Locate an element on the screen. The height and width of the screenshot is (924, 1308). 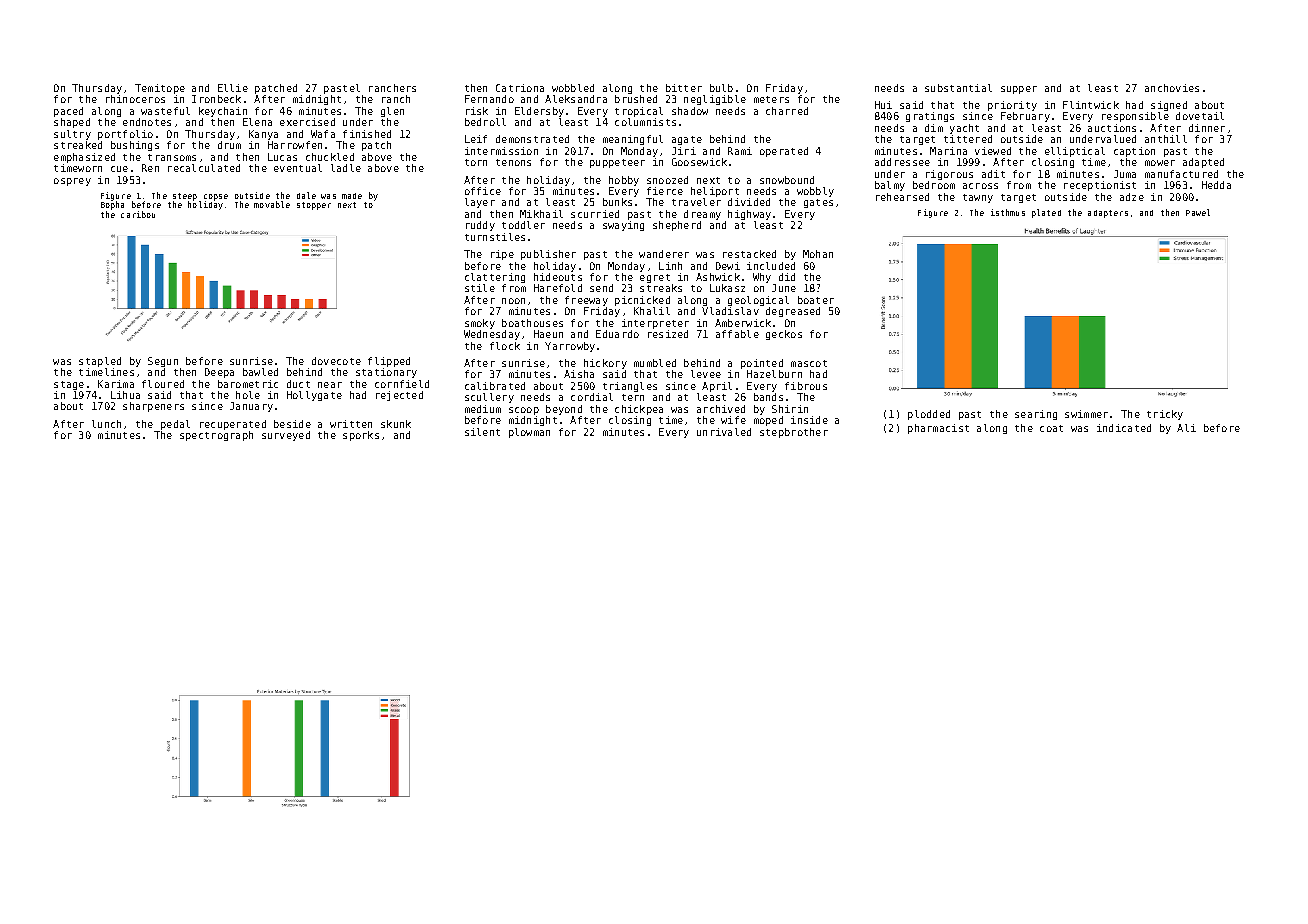
glen is located at coordinates (392, 112).
